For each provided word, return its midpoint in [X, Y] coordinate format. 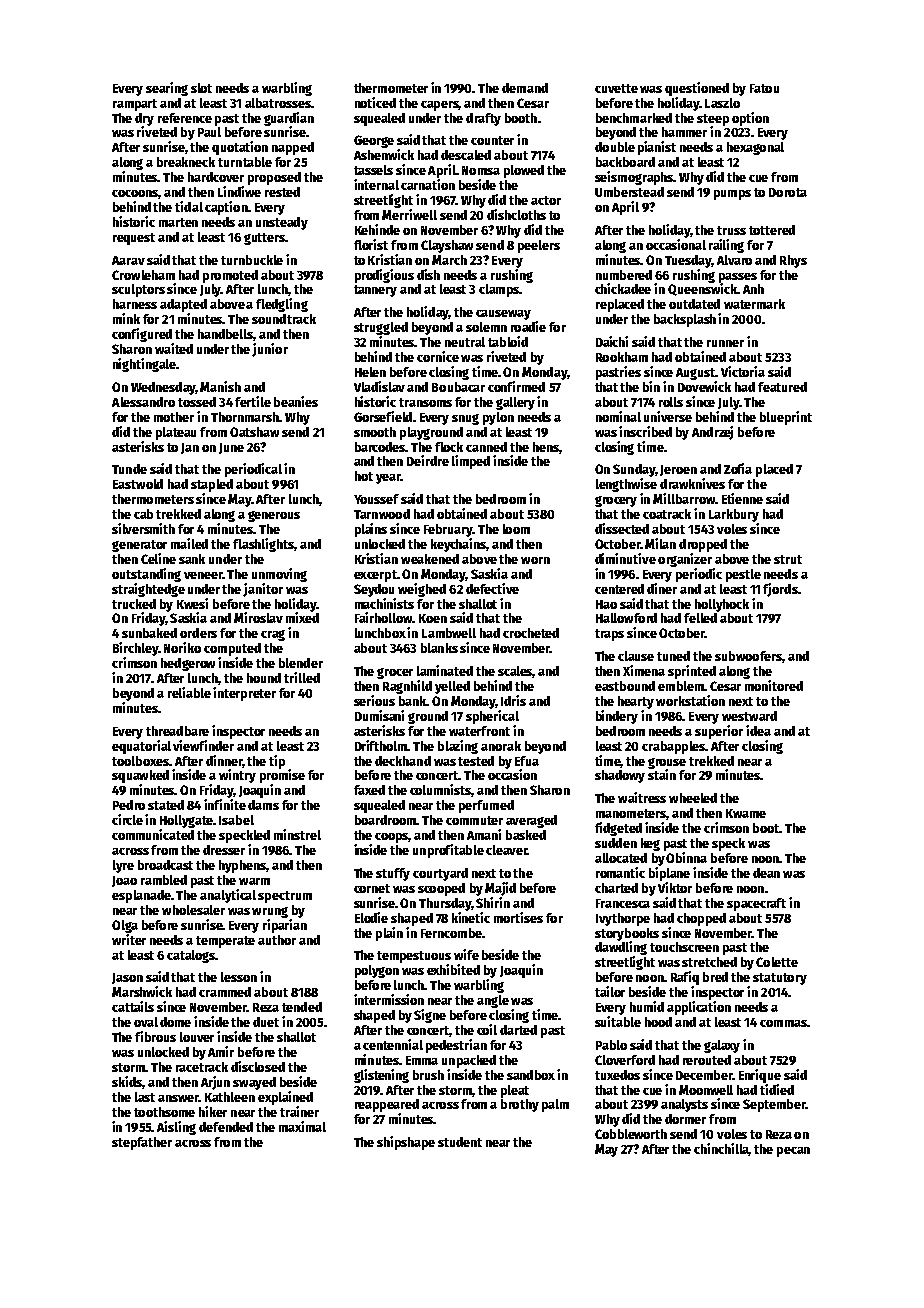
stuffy [393, 874]
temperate [225, 942]
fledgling [282, 305]
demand [525, 88]
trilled [302, 677]
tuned [673, 656]
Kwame [746, 813]
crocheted [531, 633]
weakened [430, 559]
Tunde [129, 469]
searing [167, 89]
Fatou [764, 88]
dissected [622, 528]
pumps [732, 195]
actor [546, 200]
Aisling [176, 1128]
